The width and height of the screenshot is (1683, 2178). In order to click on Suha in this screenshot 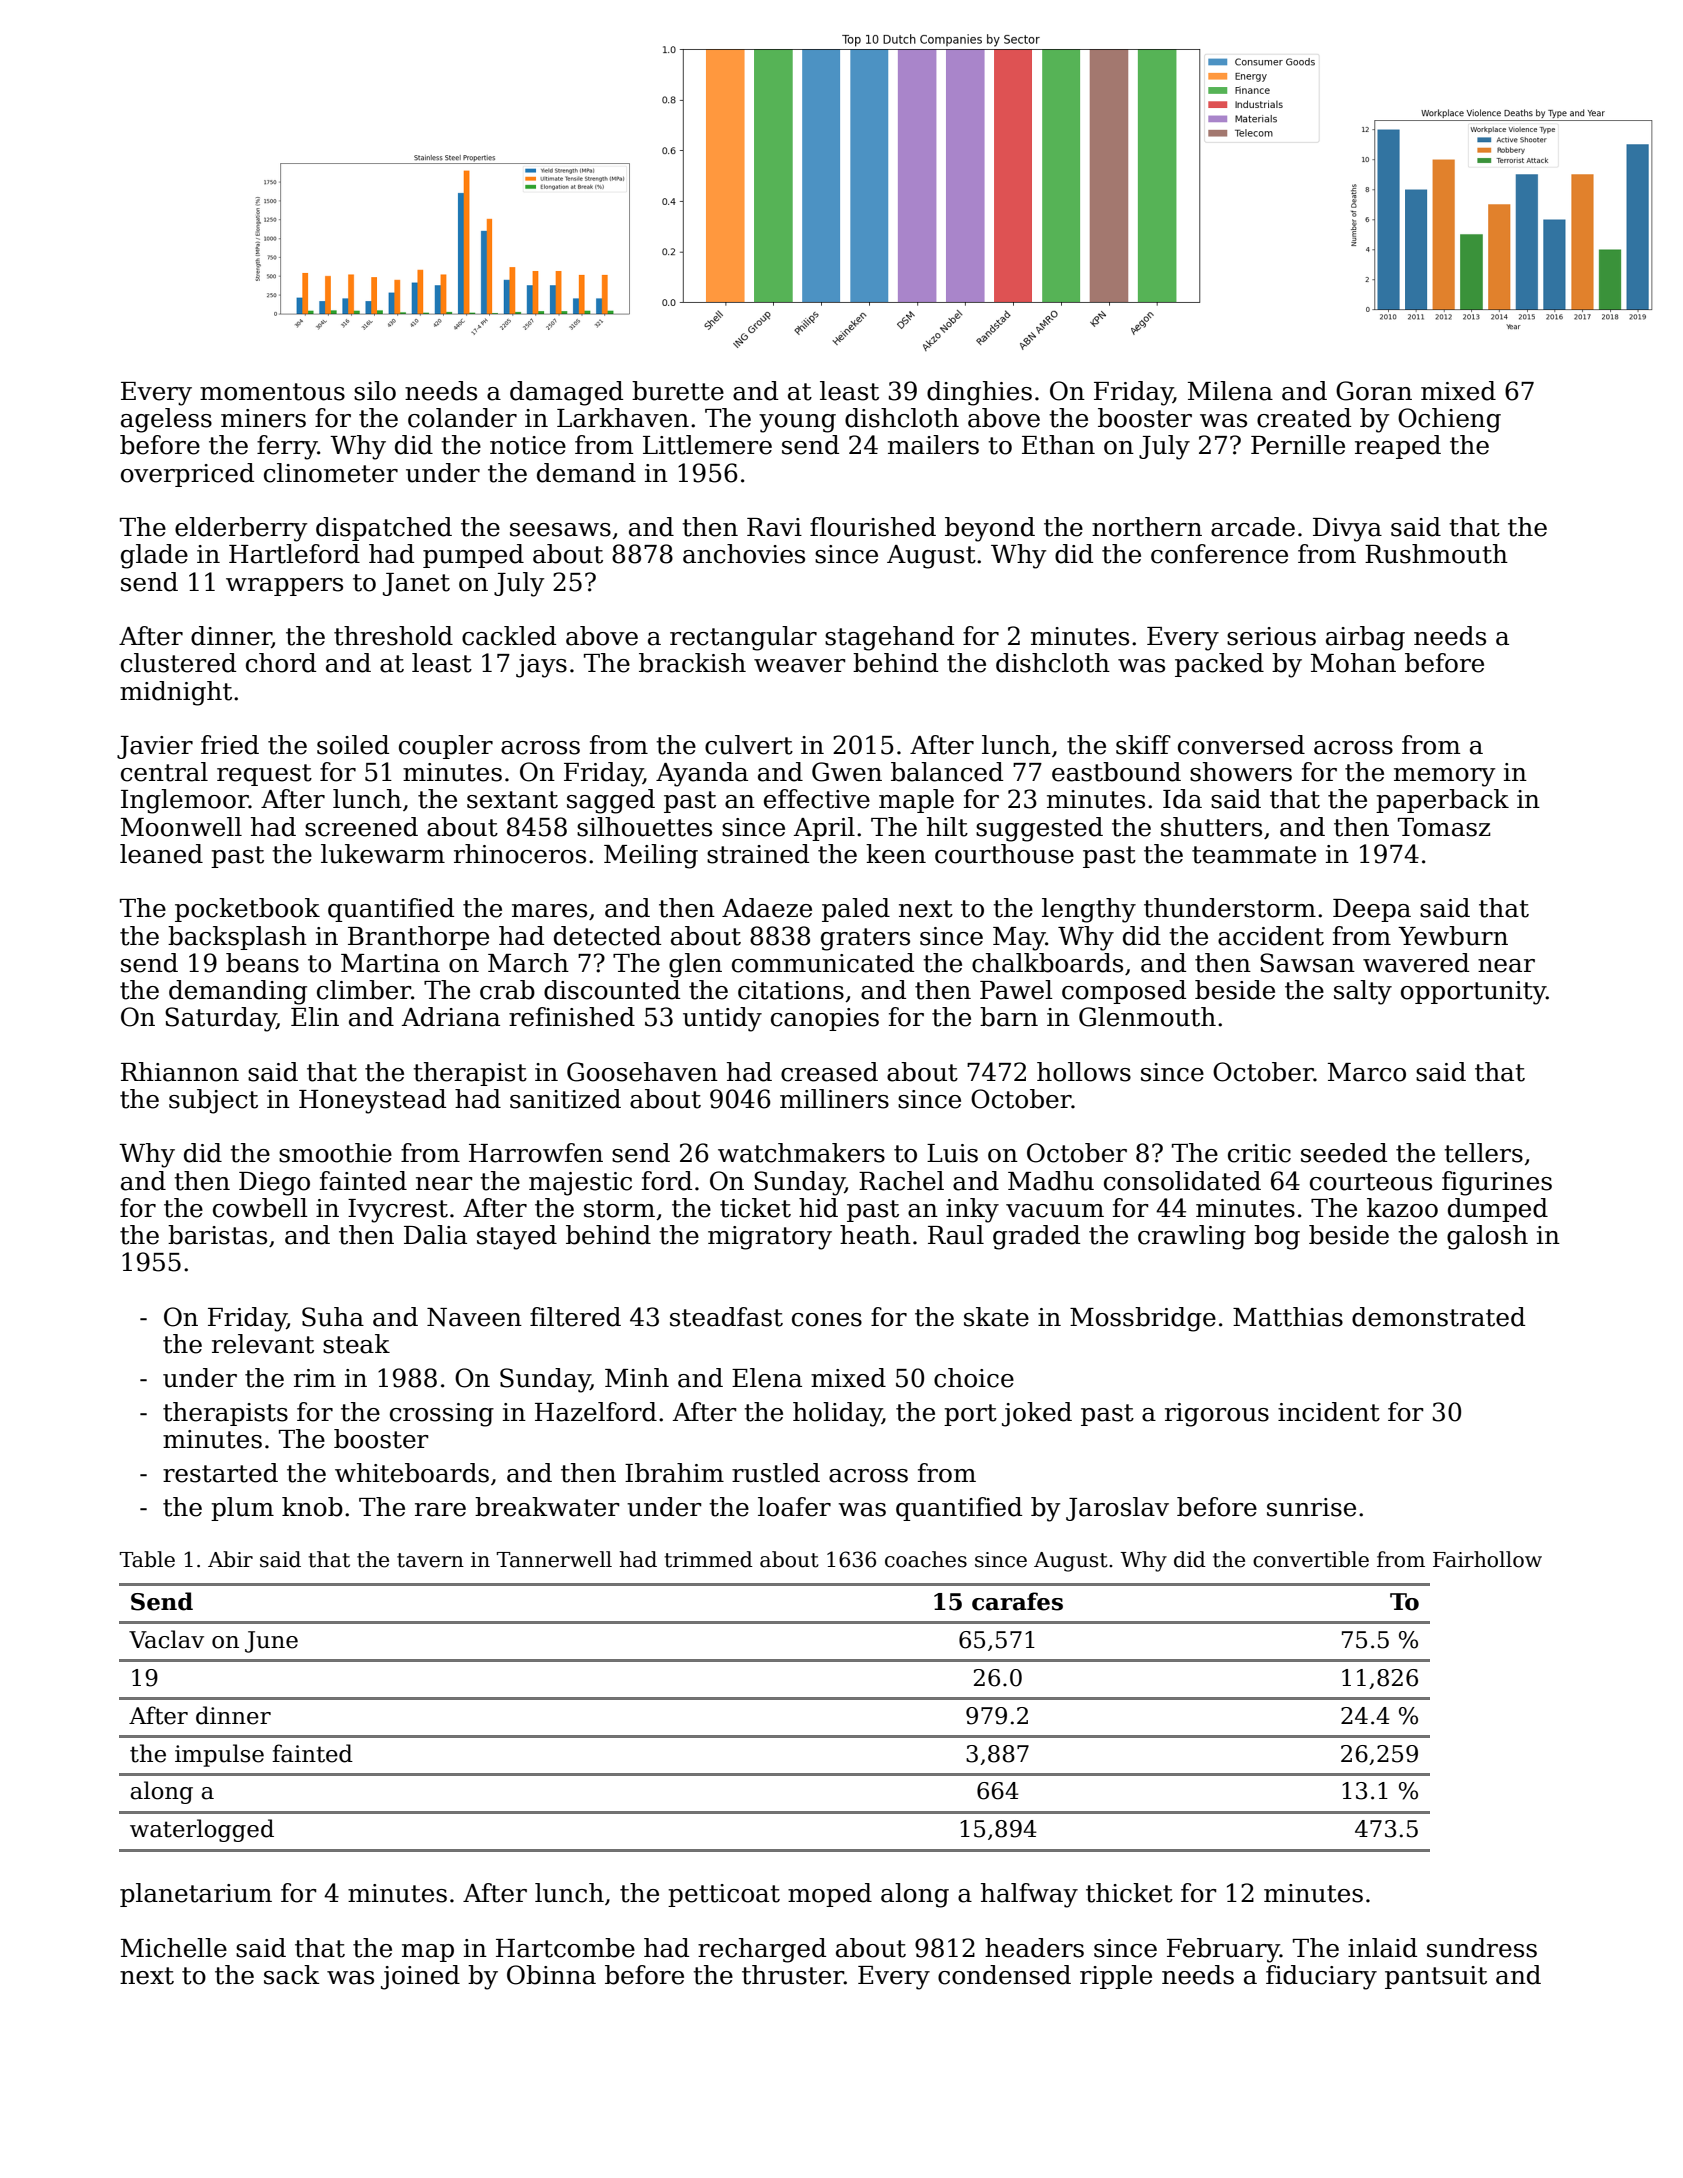, I will do `click(333, 1317)`.
